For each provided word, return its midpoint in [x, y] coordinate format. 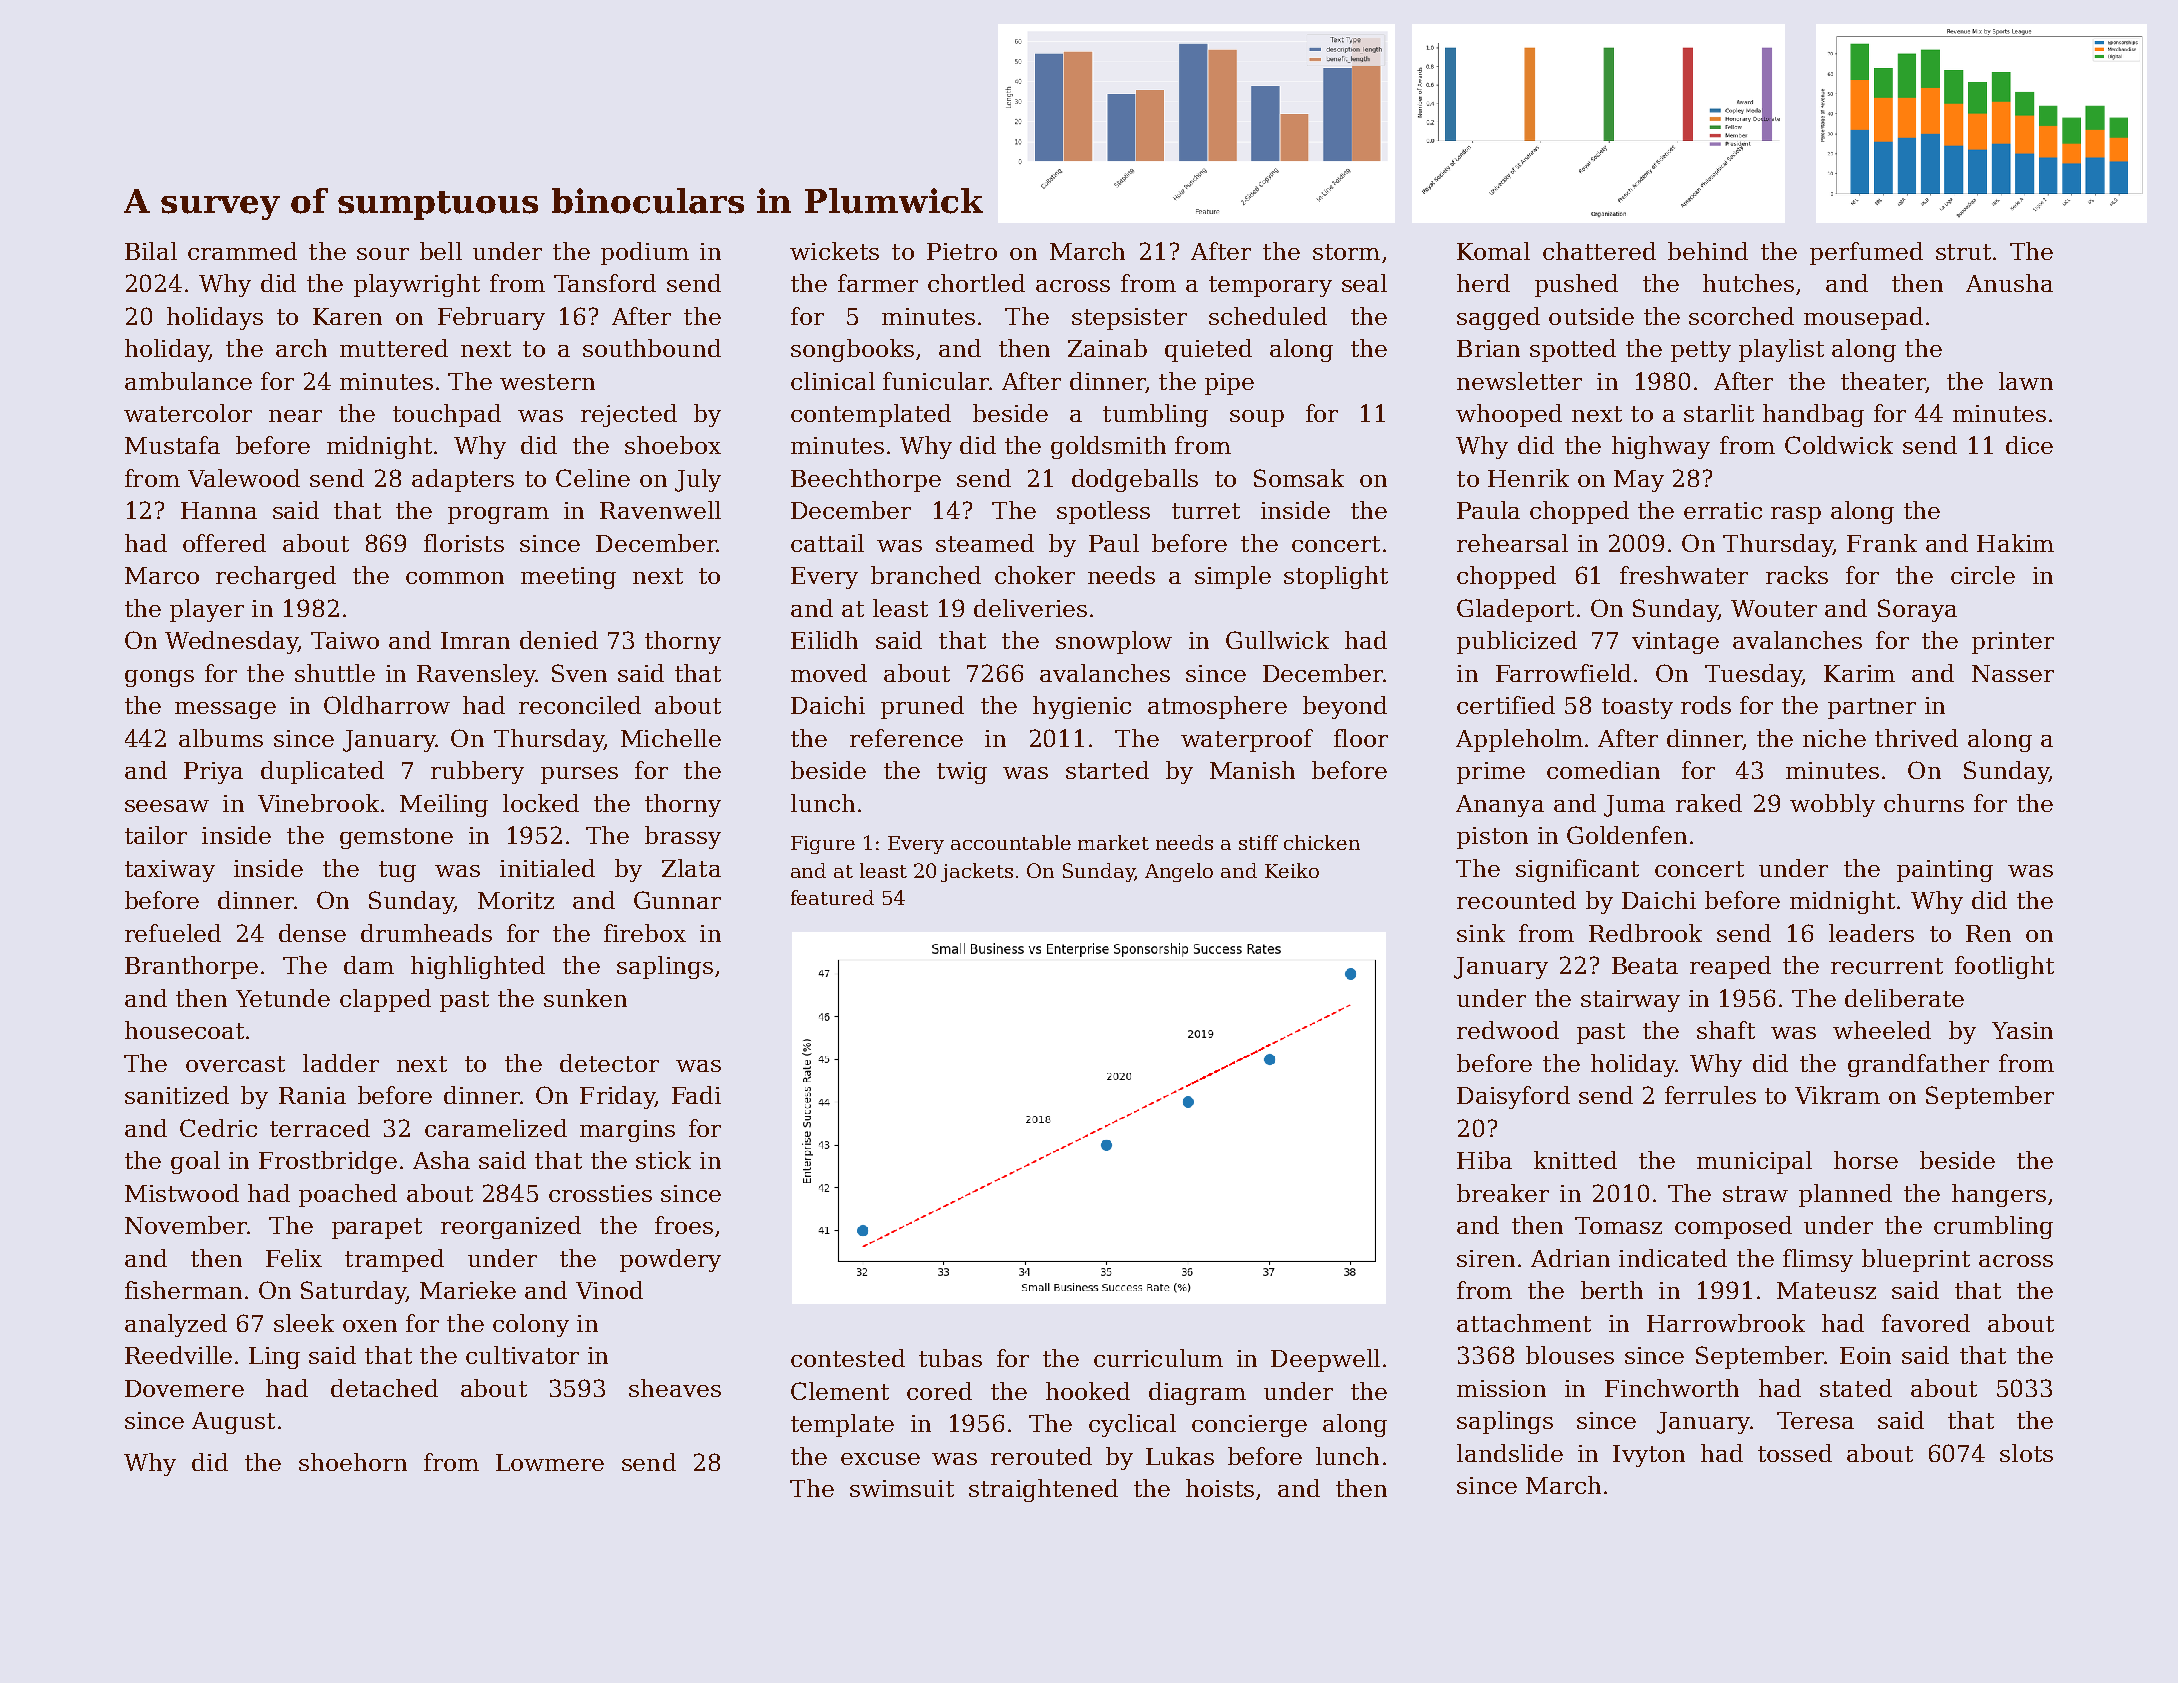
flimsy [1818, 1260]
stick [663, 1160]
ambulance [188, 381]
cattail [827, 543]
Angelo [1179, 872]
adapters [463, 480]
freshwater [1684, 575]
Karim [1859, 673]
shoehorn [353, 1462]
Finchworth [1672, 1388]
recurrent [1887, 966]
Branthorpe [191, 967]
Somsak [1299, 478]
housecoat [184, 1030]
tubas [950, 1358]
